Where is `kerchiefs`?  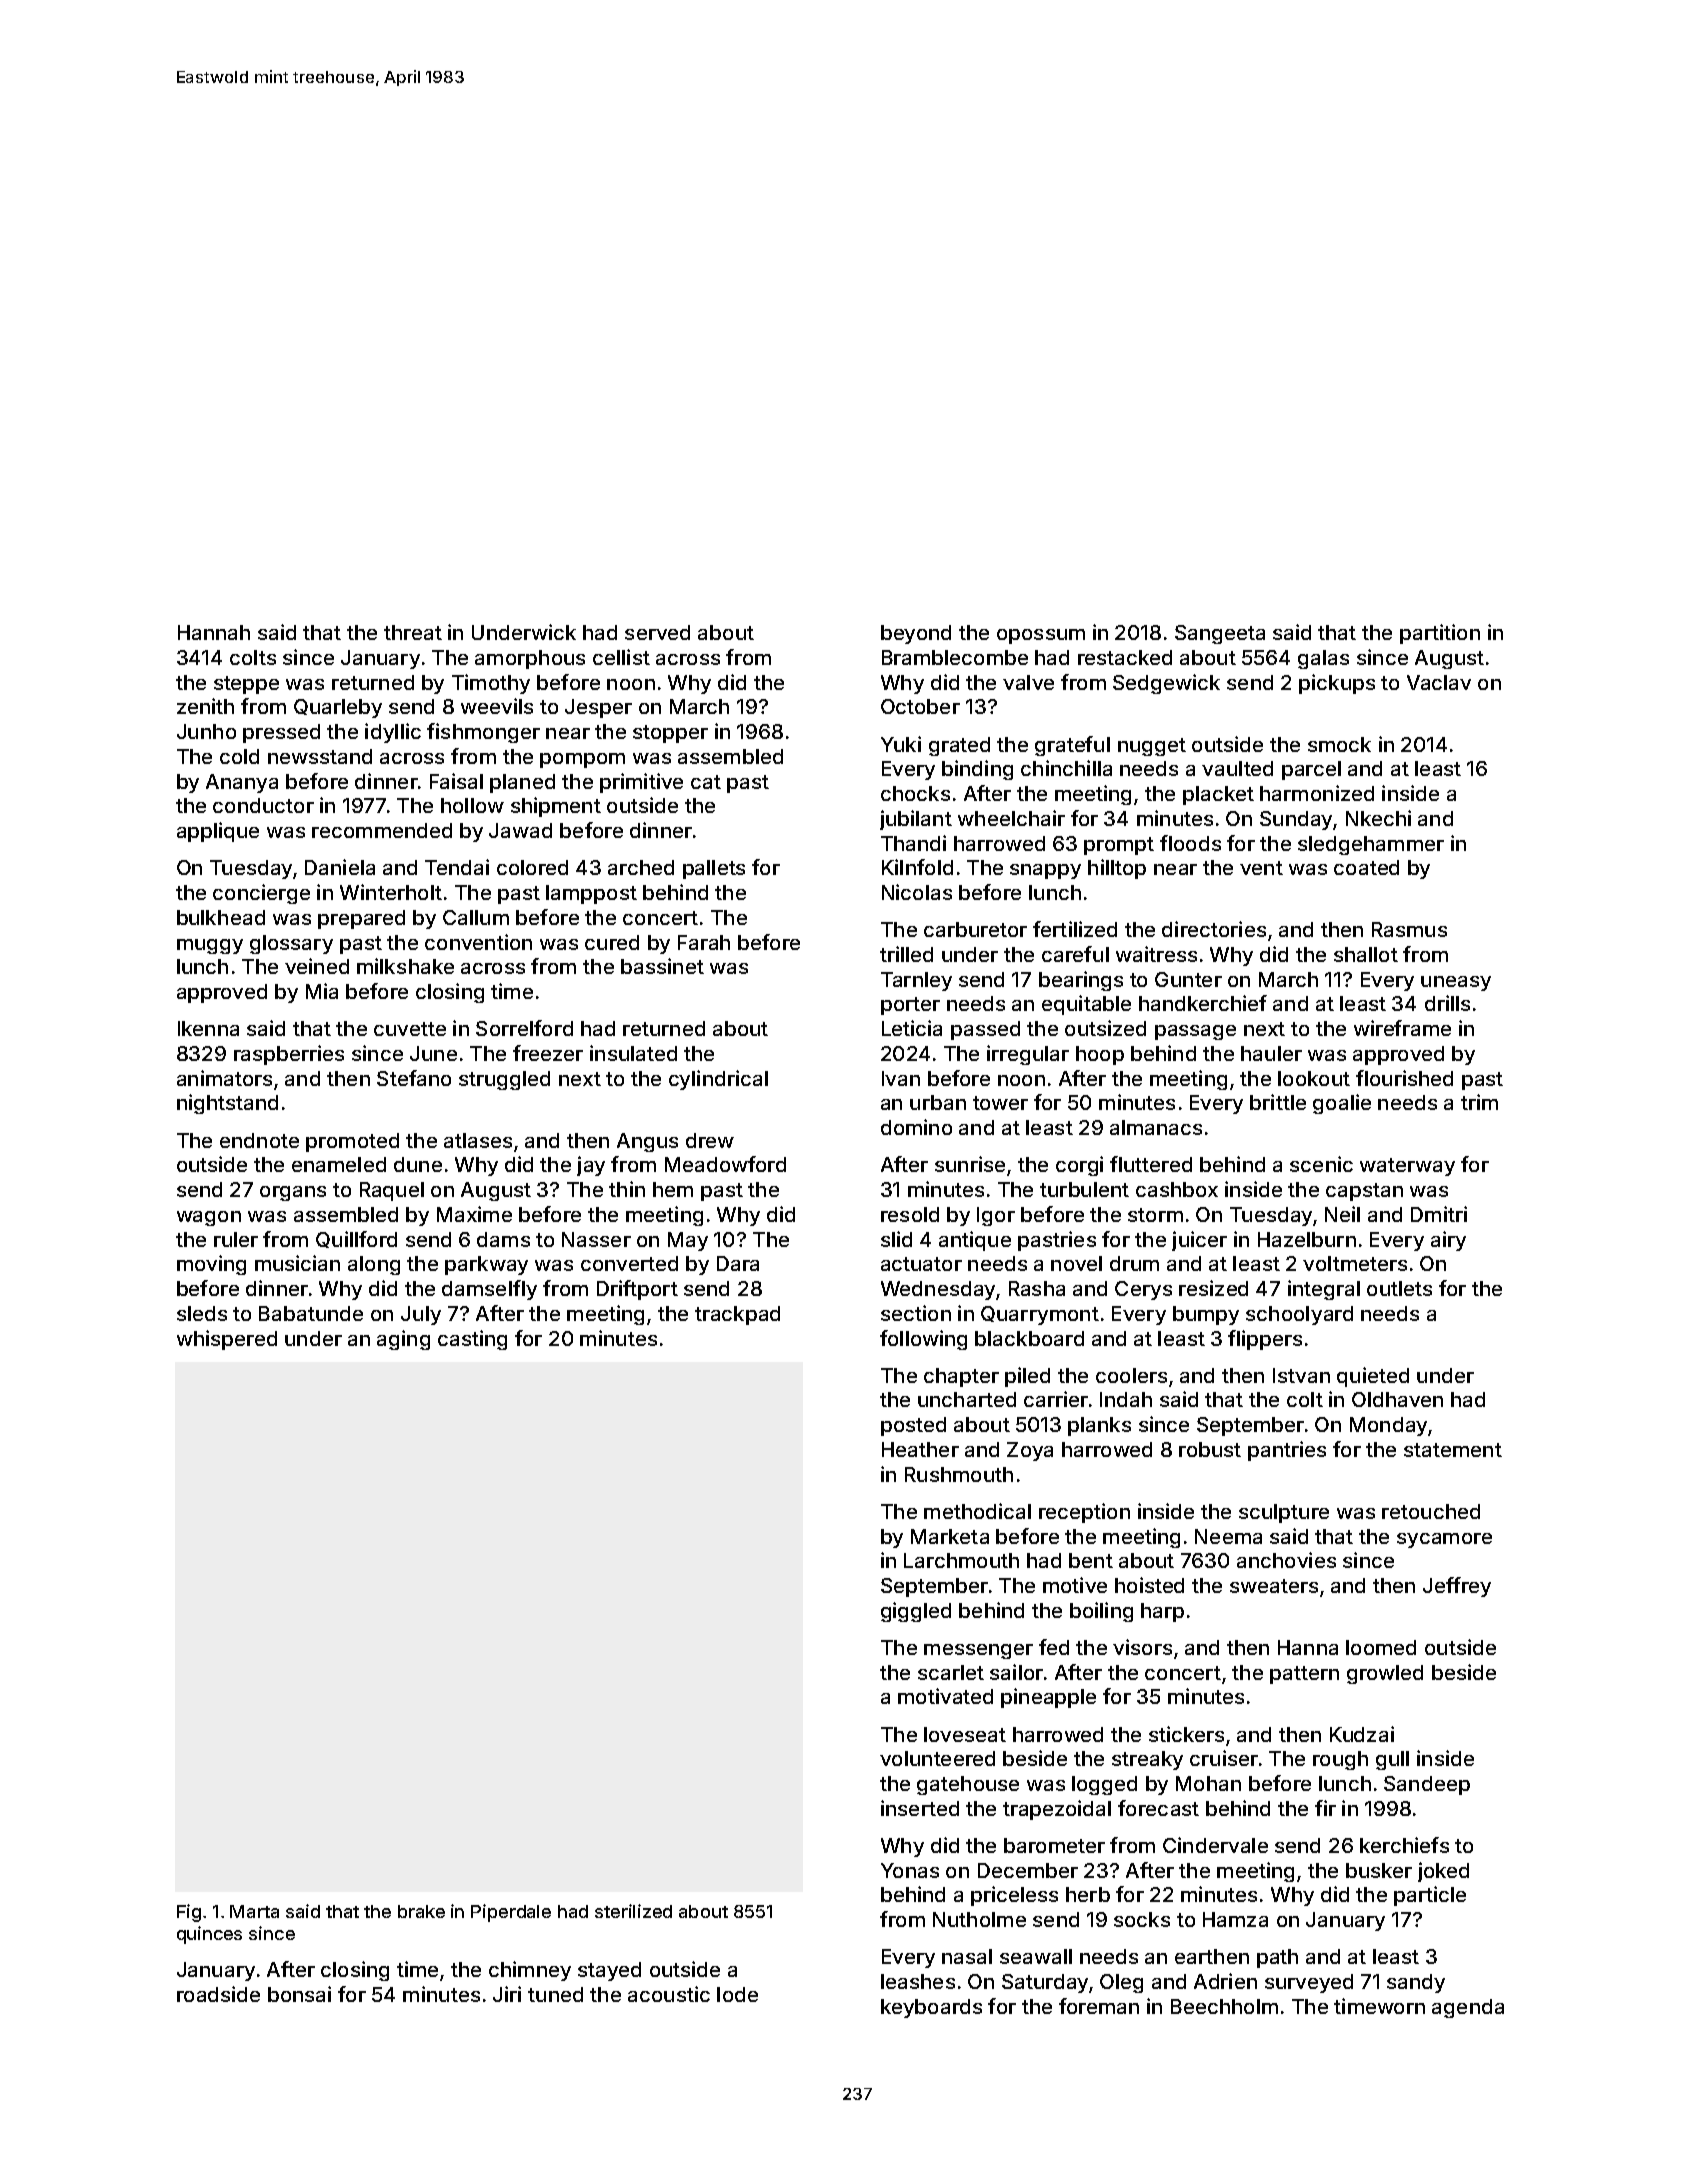
kerchiefs is located at coordinates (1404, 1845).
